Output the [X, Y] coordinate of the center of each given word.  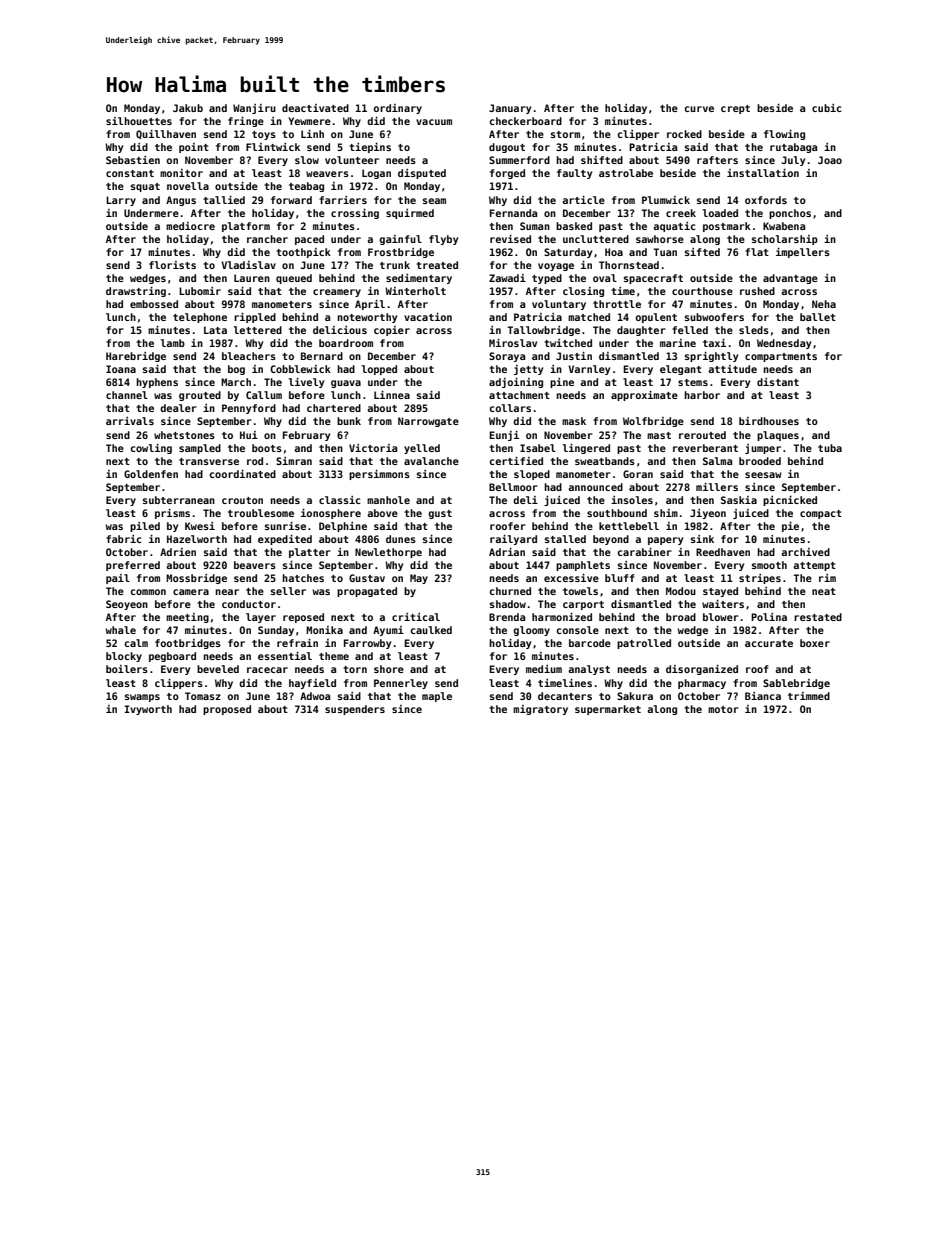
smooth [769, 565]
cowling [151, 449]
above [382, 513]
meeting [187, 618]
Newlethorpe [388, 553]
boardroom [346, 343]
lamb [173, 343]
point [194, 148]
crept [735, 109]
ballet [818, 317]
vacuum [434, 122]
